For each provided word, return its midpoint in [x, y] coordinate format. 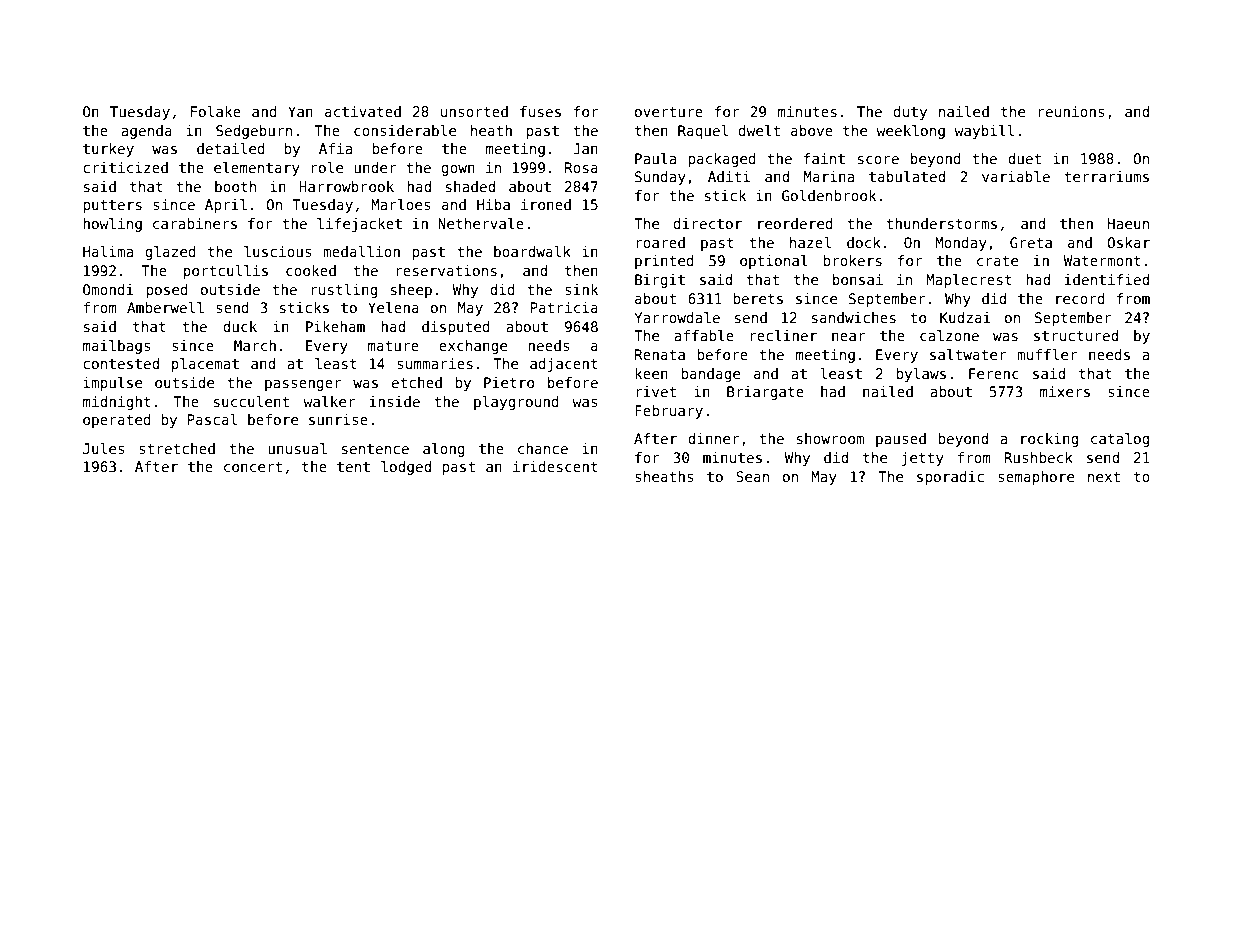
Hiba [493, 204]
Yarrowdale [677, 317]
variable [1016, 176]
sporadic [950, 478]
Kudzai [965, 317]
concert [253, 467]
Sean [752, 476]
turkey [108, 150]
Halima [108, 251]
